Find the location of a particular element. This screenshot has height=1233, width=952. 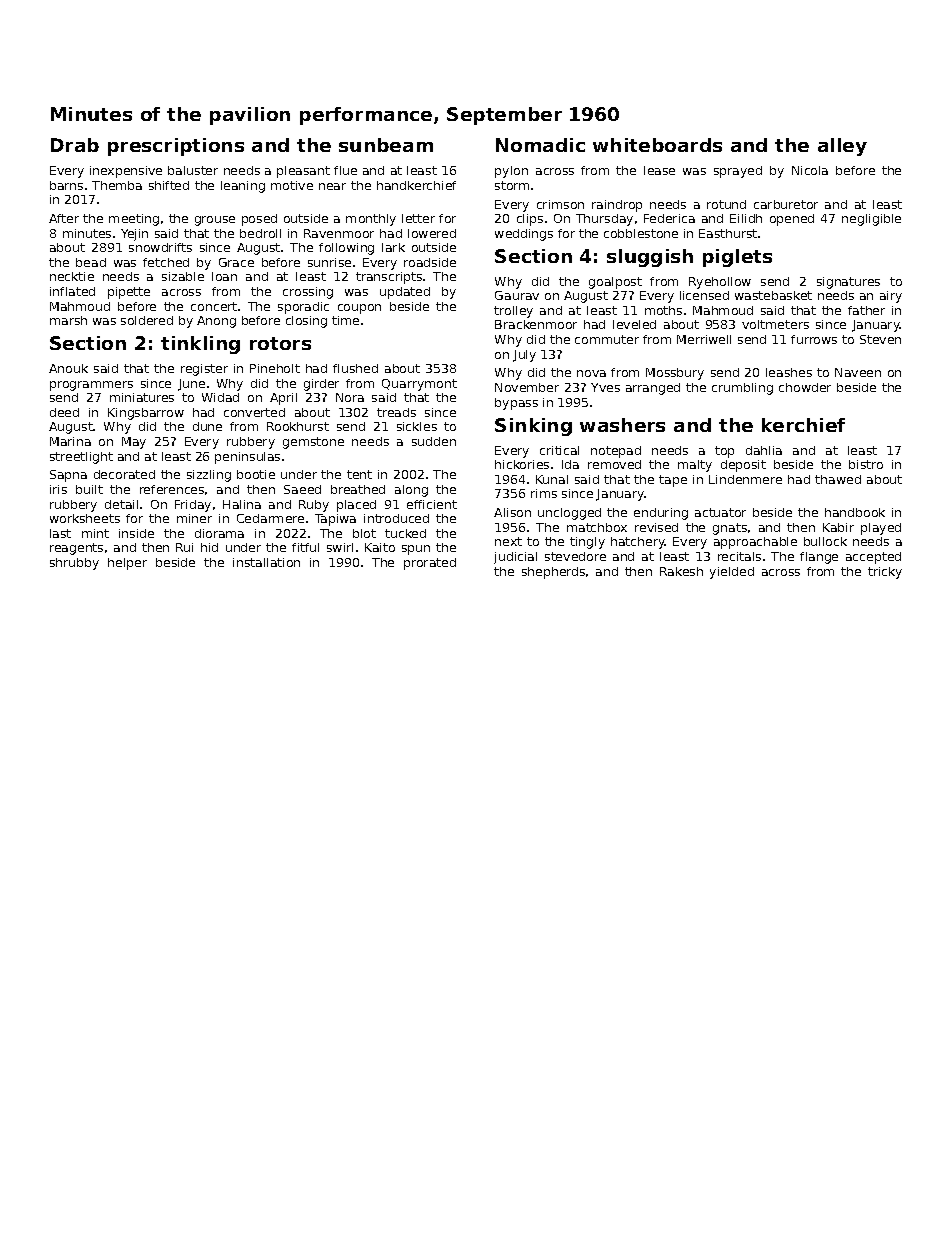

loan is located at coordinates (224, 276).
